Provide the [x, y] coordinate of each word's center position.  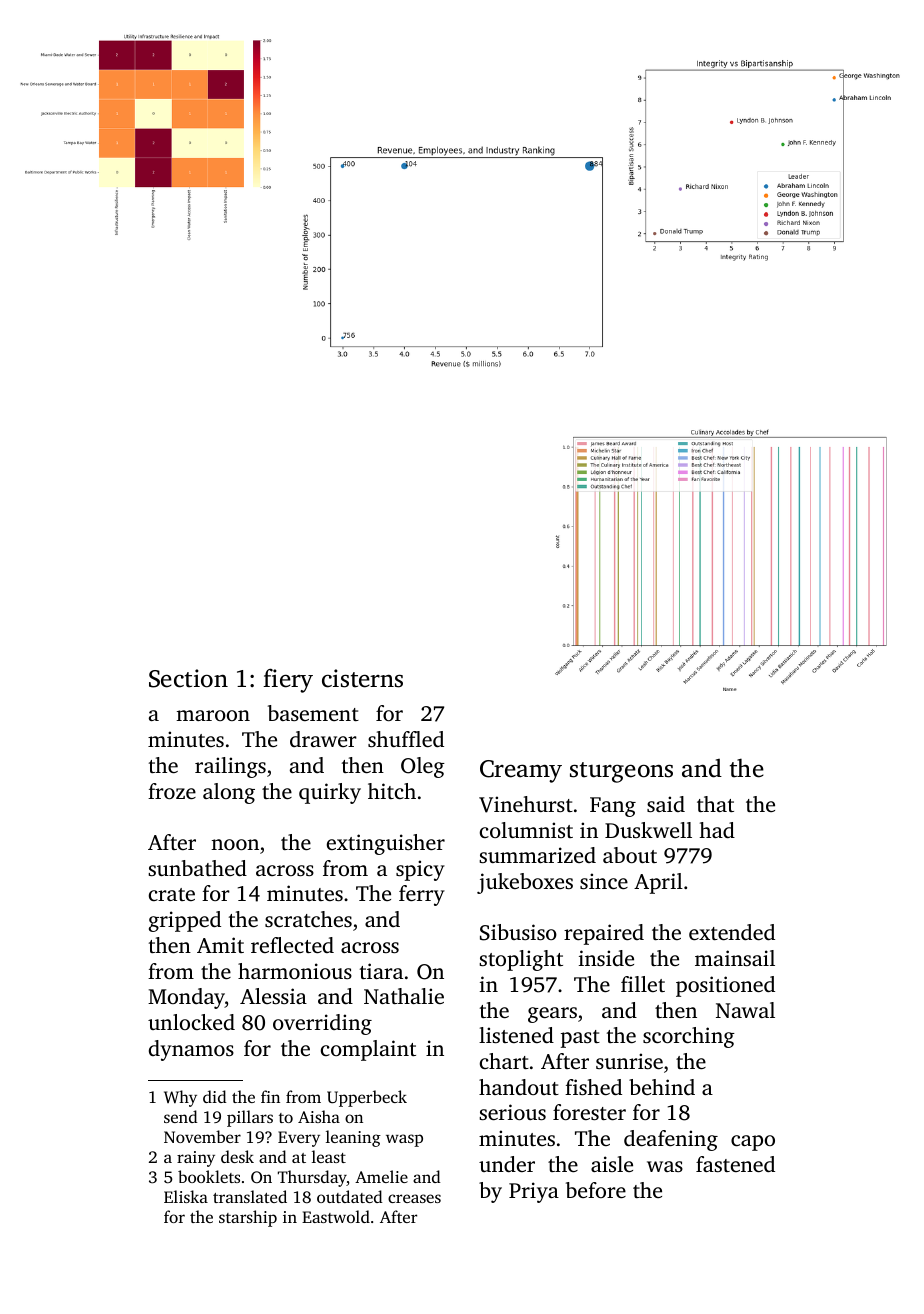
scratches [308, 919]
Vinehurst [526, 804]
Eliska [186, 1196]
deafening [671, 1140]
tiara [381, 971]
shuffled [406, 739]
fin [270, 1096]
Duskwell [648, 830]
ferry [422, 895]
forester [589, 1112]
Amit [220, 945]
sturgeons [621, 772]
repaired [604, 934]
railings [230, 767]
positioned [725, 986]
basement [313, 713]
